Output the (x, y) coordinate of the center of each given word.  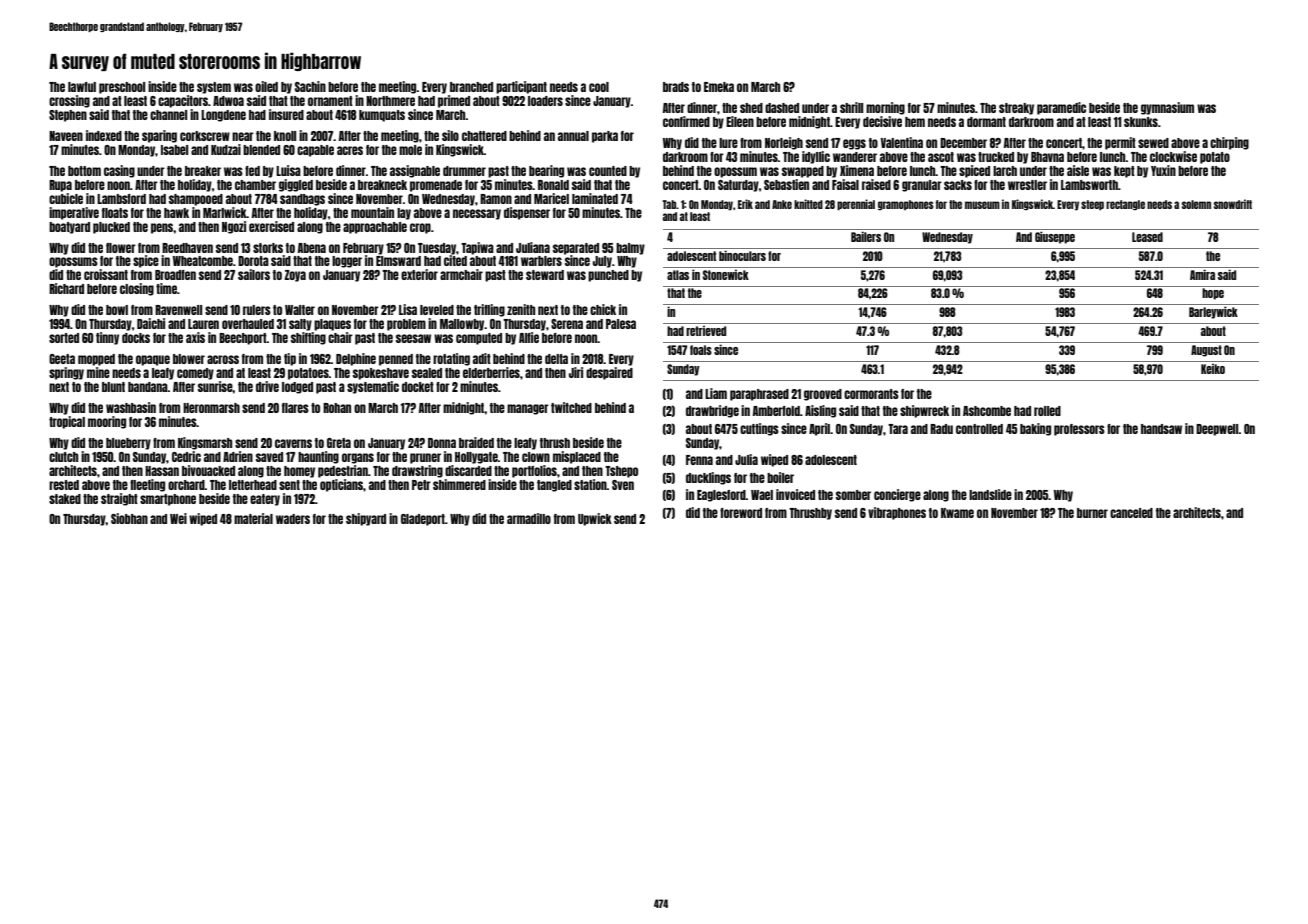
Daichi (151, 323)
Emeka (719, 87)
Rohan (337, 408)
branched (471, 87)
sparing (159, 136)
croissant (106, 274)
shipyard (366, 519)
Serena (567, 324)
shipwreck (924, 411)
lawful (82, 87)
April (819, 429)
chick (603, 309)
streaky (1016, 109)
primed (454, 101)
